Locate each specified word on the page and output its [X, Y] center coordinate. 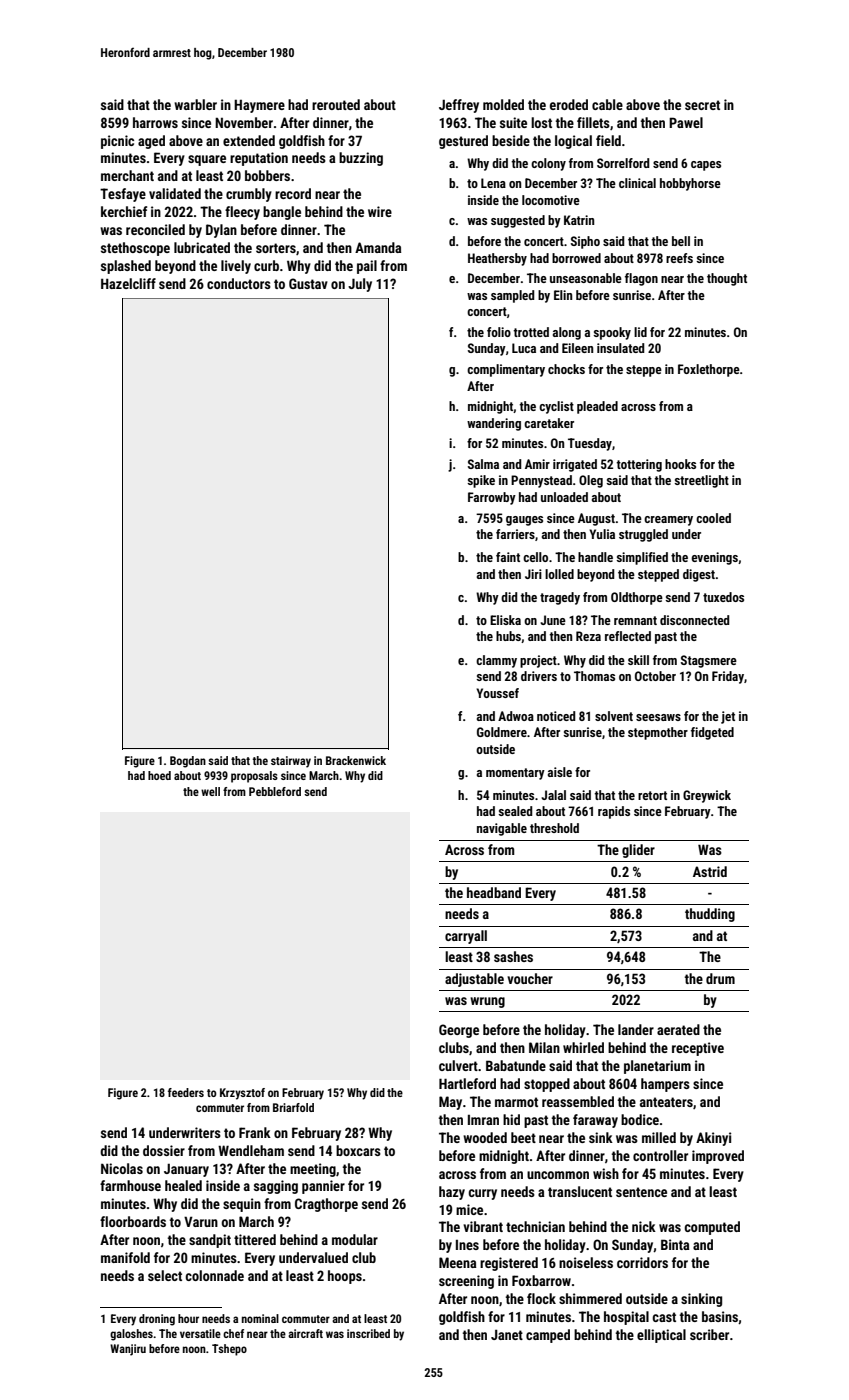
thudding [710, 915]
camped [548, 1336]
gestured [463, 142]
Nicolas [122, 1168]
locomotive [551, 200]
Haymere [259, 106]
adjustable [474, 980]
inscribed [368, 1333]
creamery [668, 521]
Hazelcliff [128, 283]
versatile [200, 1333]
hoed [159, 775]
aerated [678, 1029]
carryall [466, 937]
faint [508, 557]
